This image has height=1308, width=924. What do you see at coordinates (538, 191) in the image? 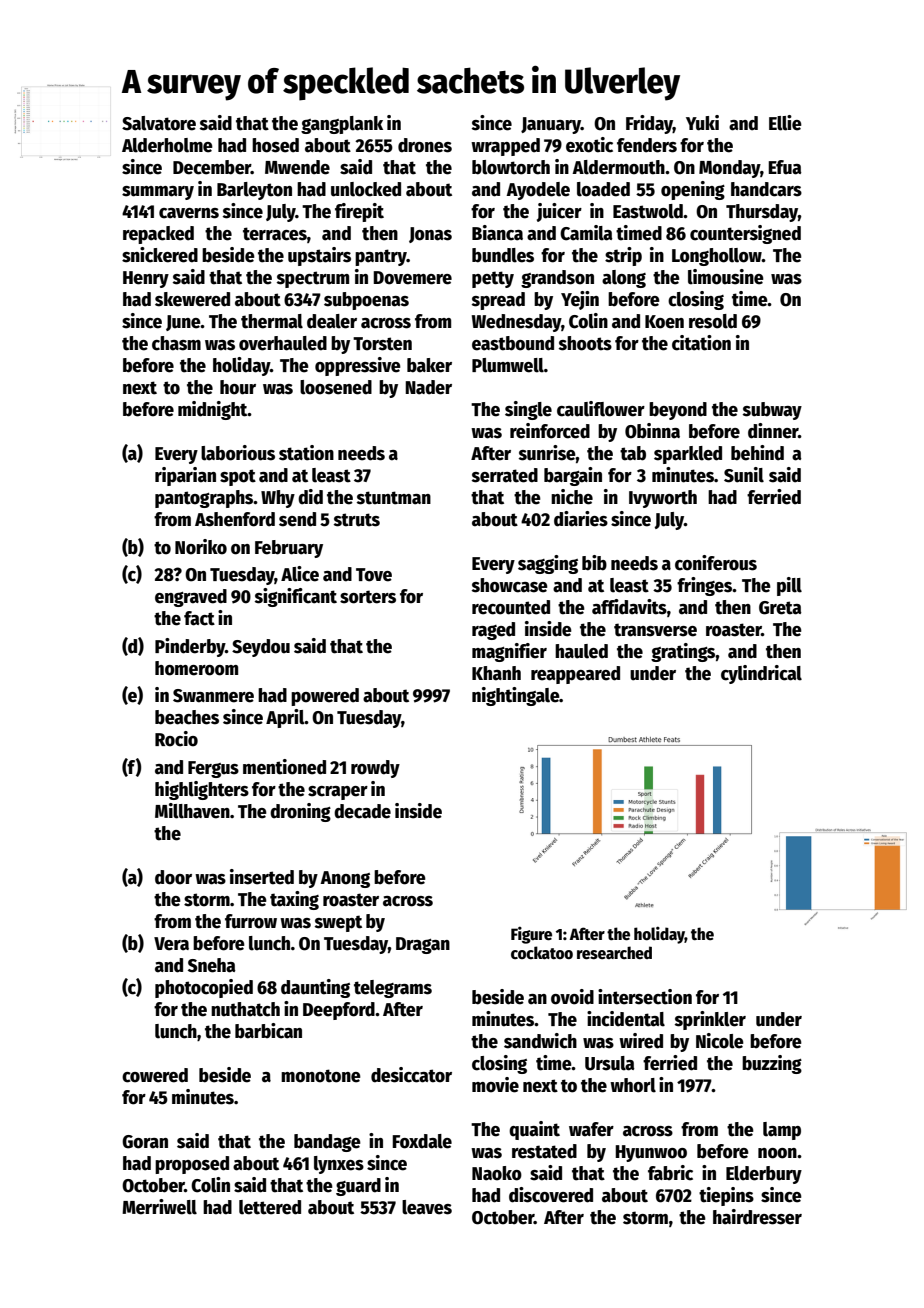
I see `Ayodele` at bounding box center [538, 191].
